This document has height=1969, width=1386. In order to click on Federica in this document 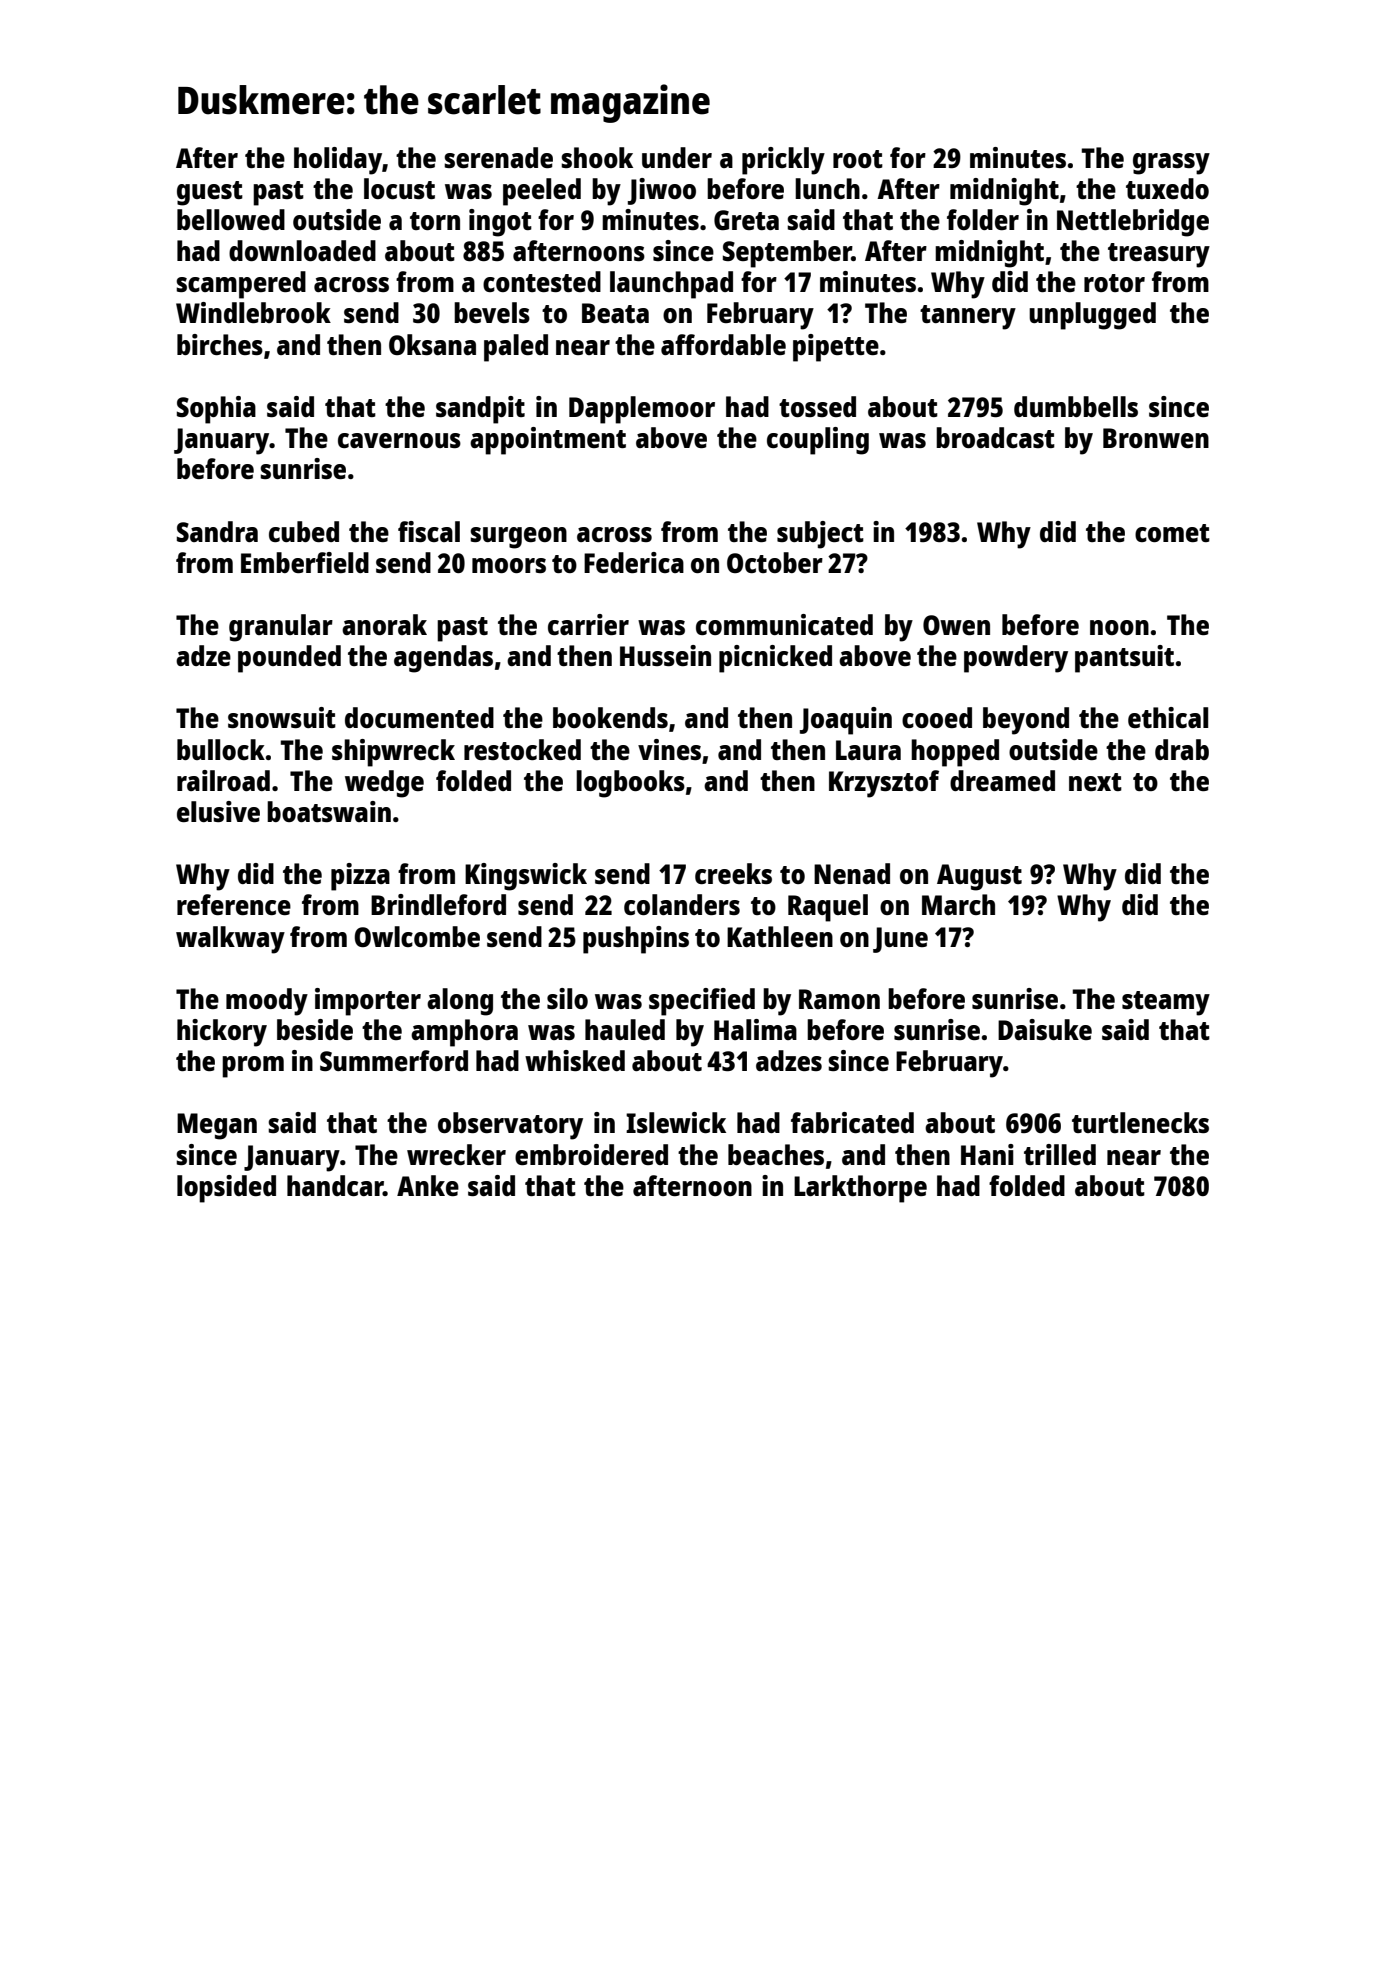, I will do `click(634, 562)`.
